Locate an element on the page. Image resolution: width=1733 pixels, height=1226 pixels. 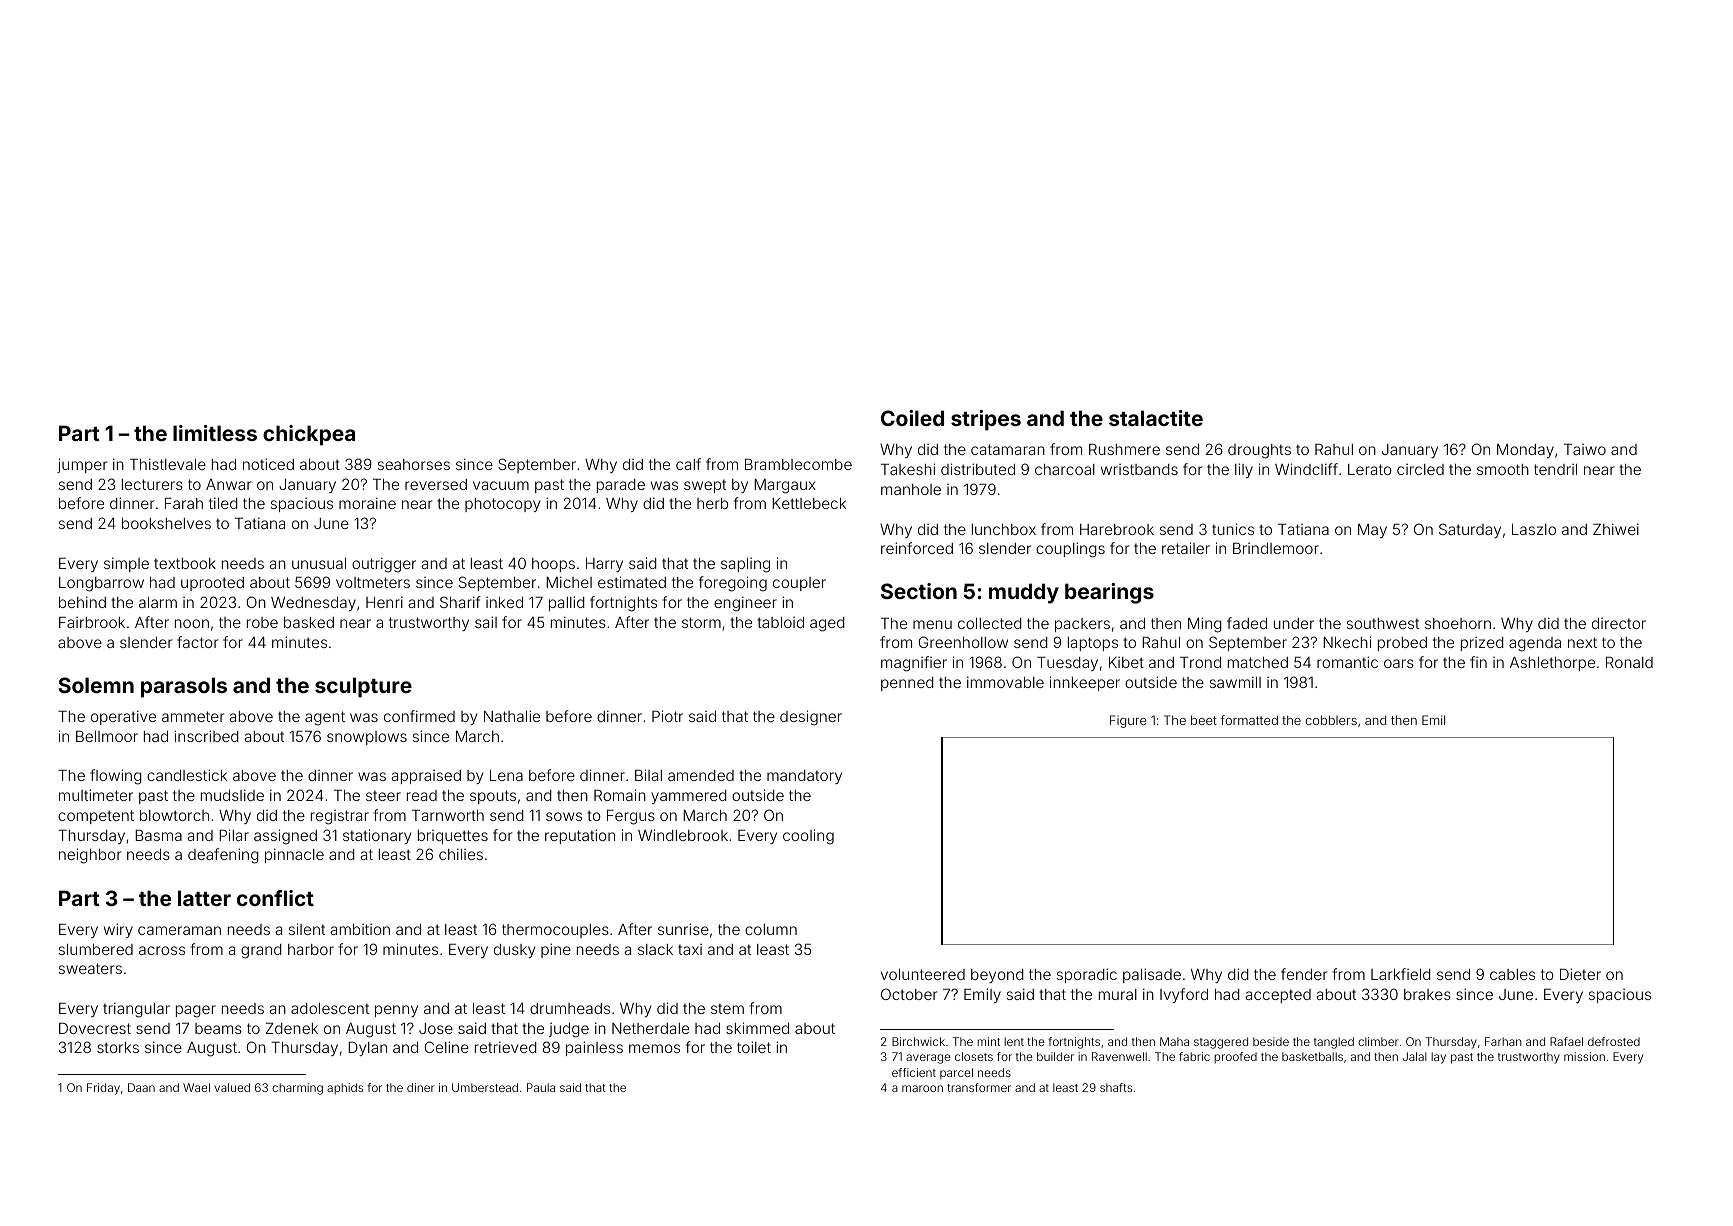
stalactite is located at coordinates (1156, 418).
